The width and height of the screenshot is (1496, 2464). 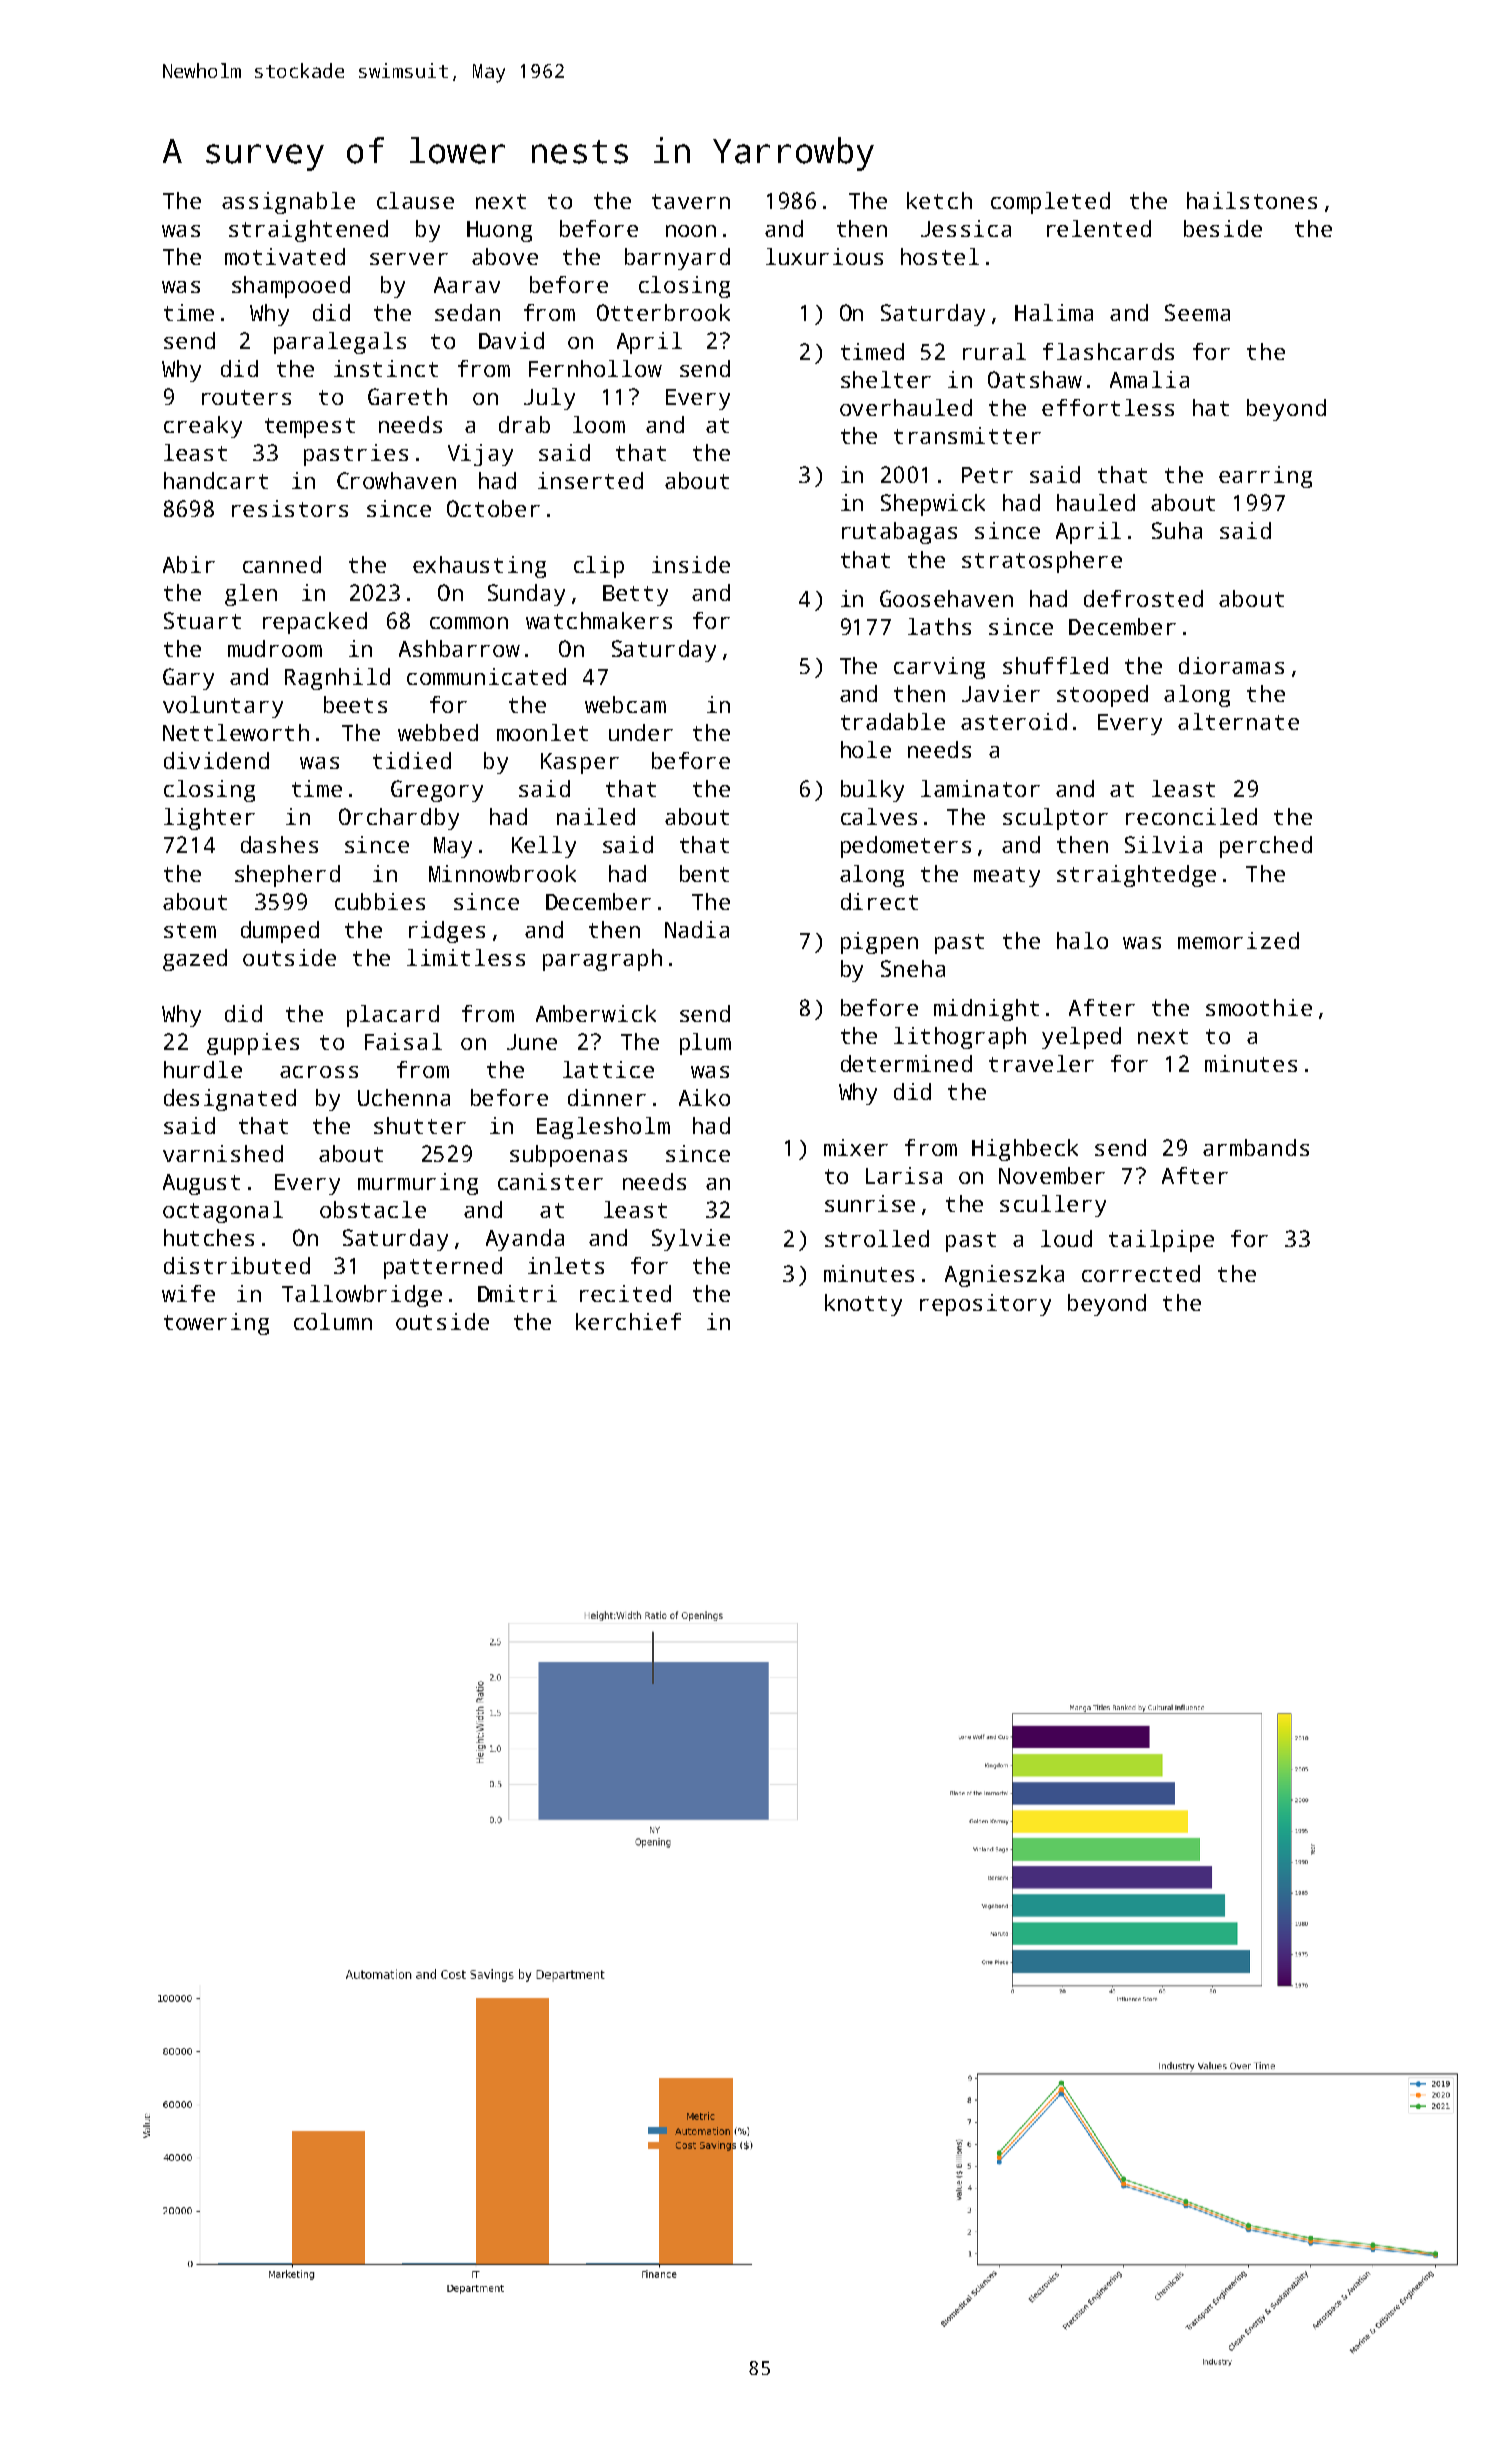 What do you see at coordinates (599, 424) in the screenshot?
I see `loom` at bounding box center [599, 424].
